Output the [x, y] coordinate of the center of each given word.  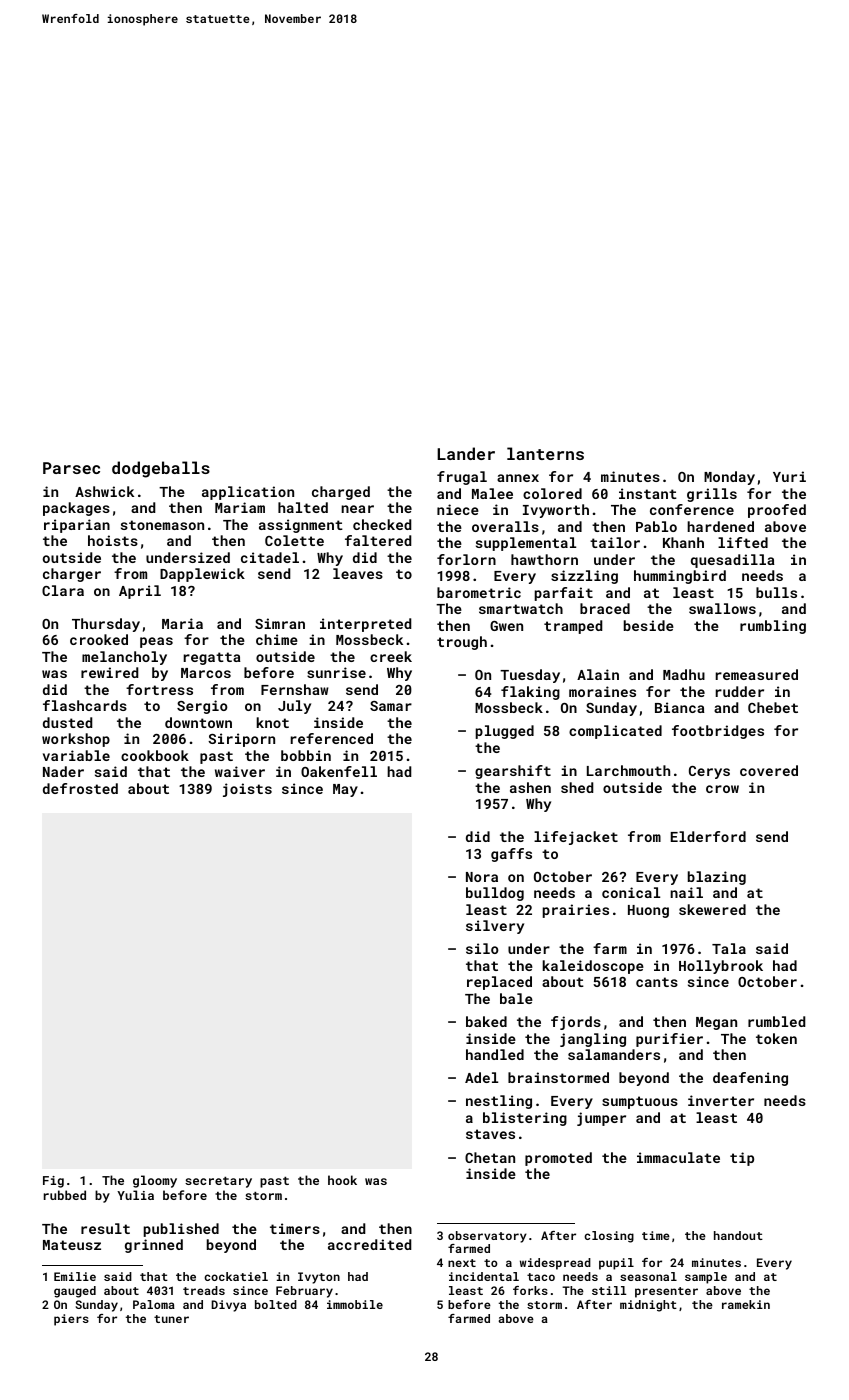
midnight [648, 1306]
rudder [740, 691]
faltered [378, 540]
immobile [355, 1304]
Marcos [206, 673]
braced [605, 608]
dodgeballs [161, 469]
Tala [729, 948]
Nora [482, 877]
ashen [530, 787]
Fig [53, 1182]
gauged [75, 1292]
